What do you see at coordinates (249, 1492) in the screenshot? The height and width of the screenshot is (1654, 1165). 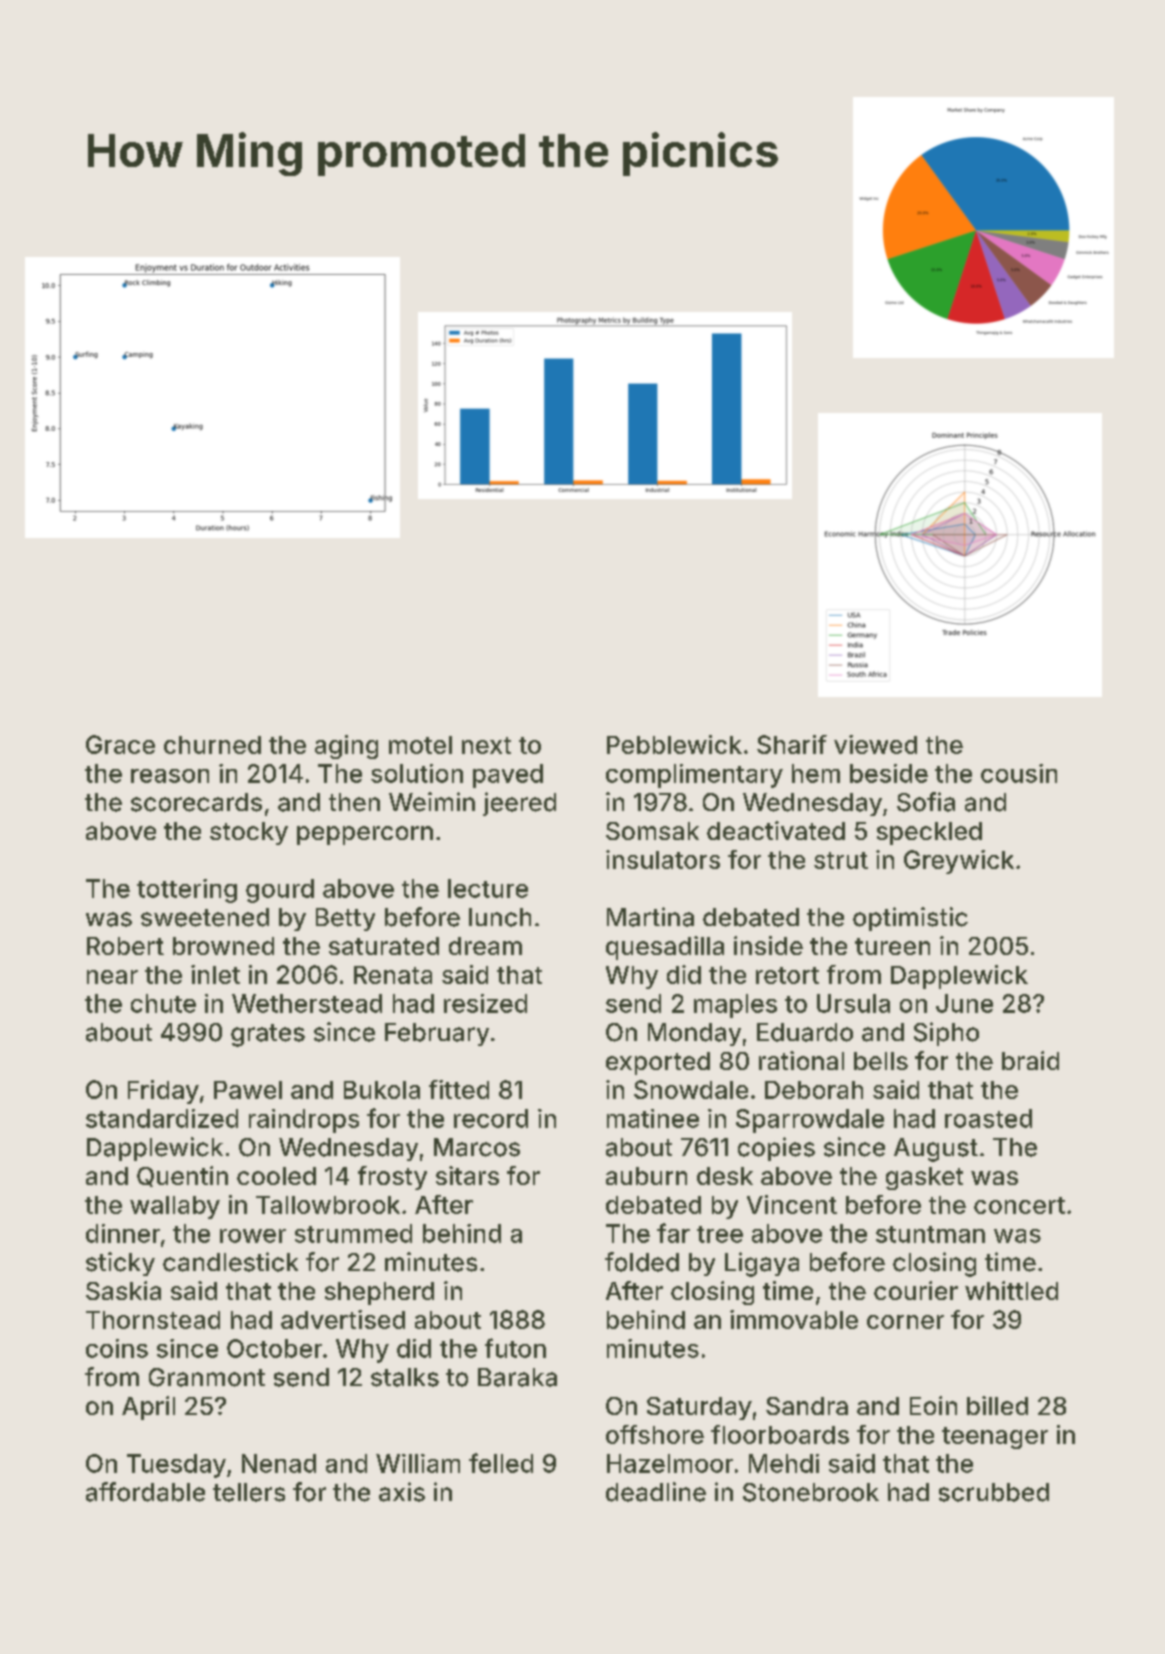 I see `tellers` at bounding box center [249, 1492].
